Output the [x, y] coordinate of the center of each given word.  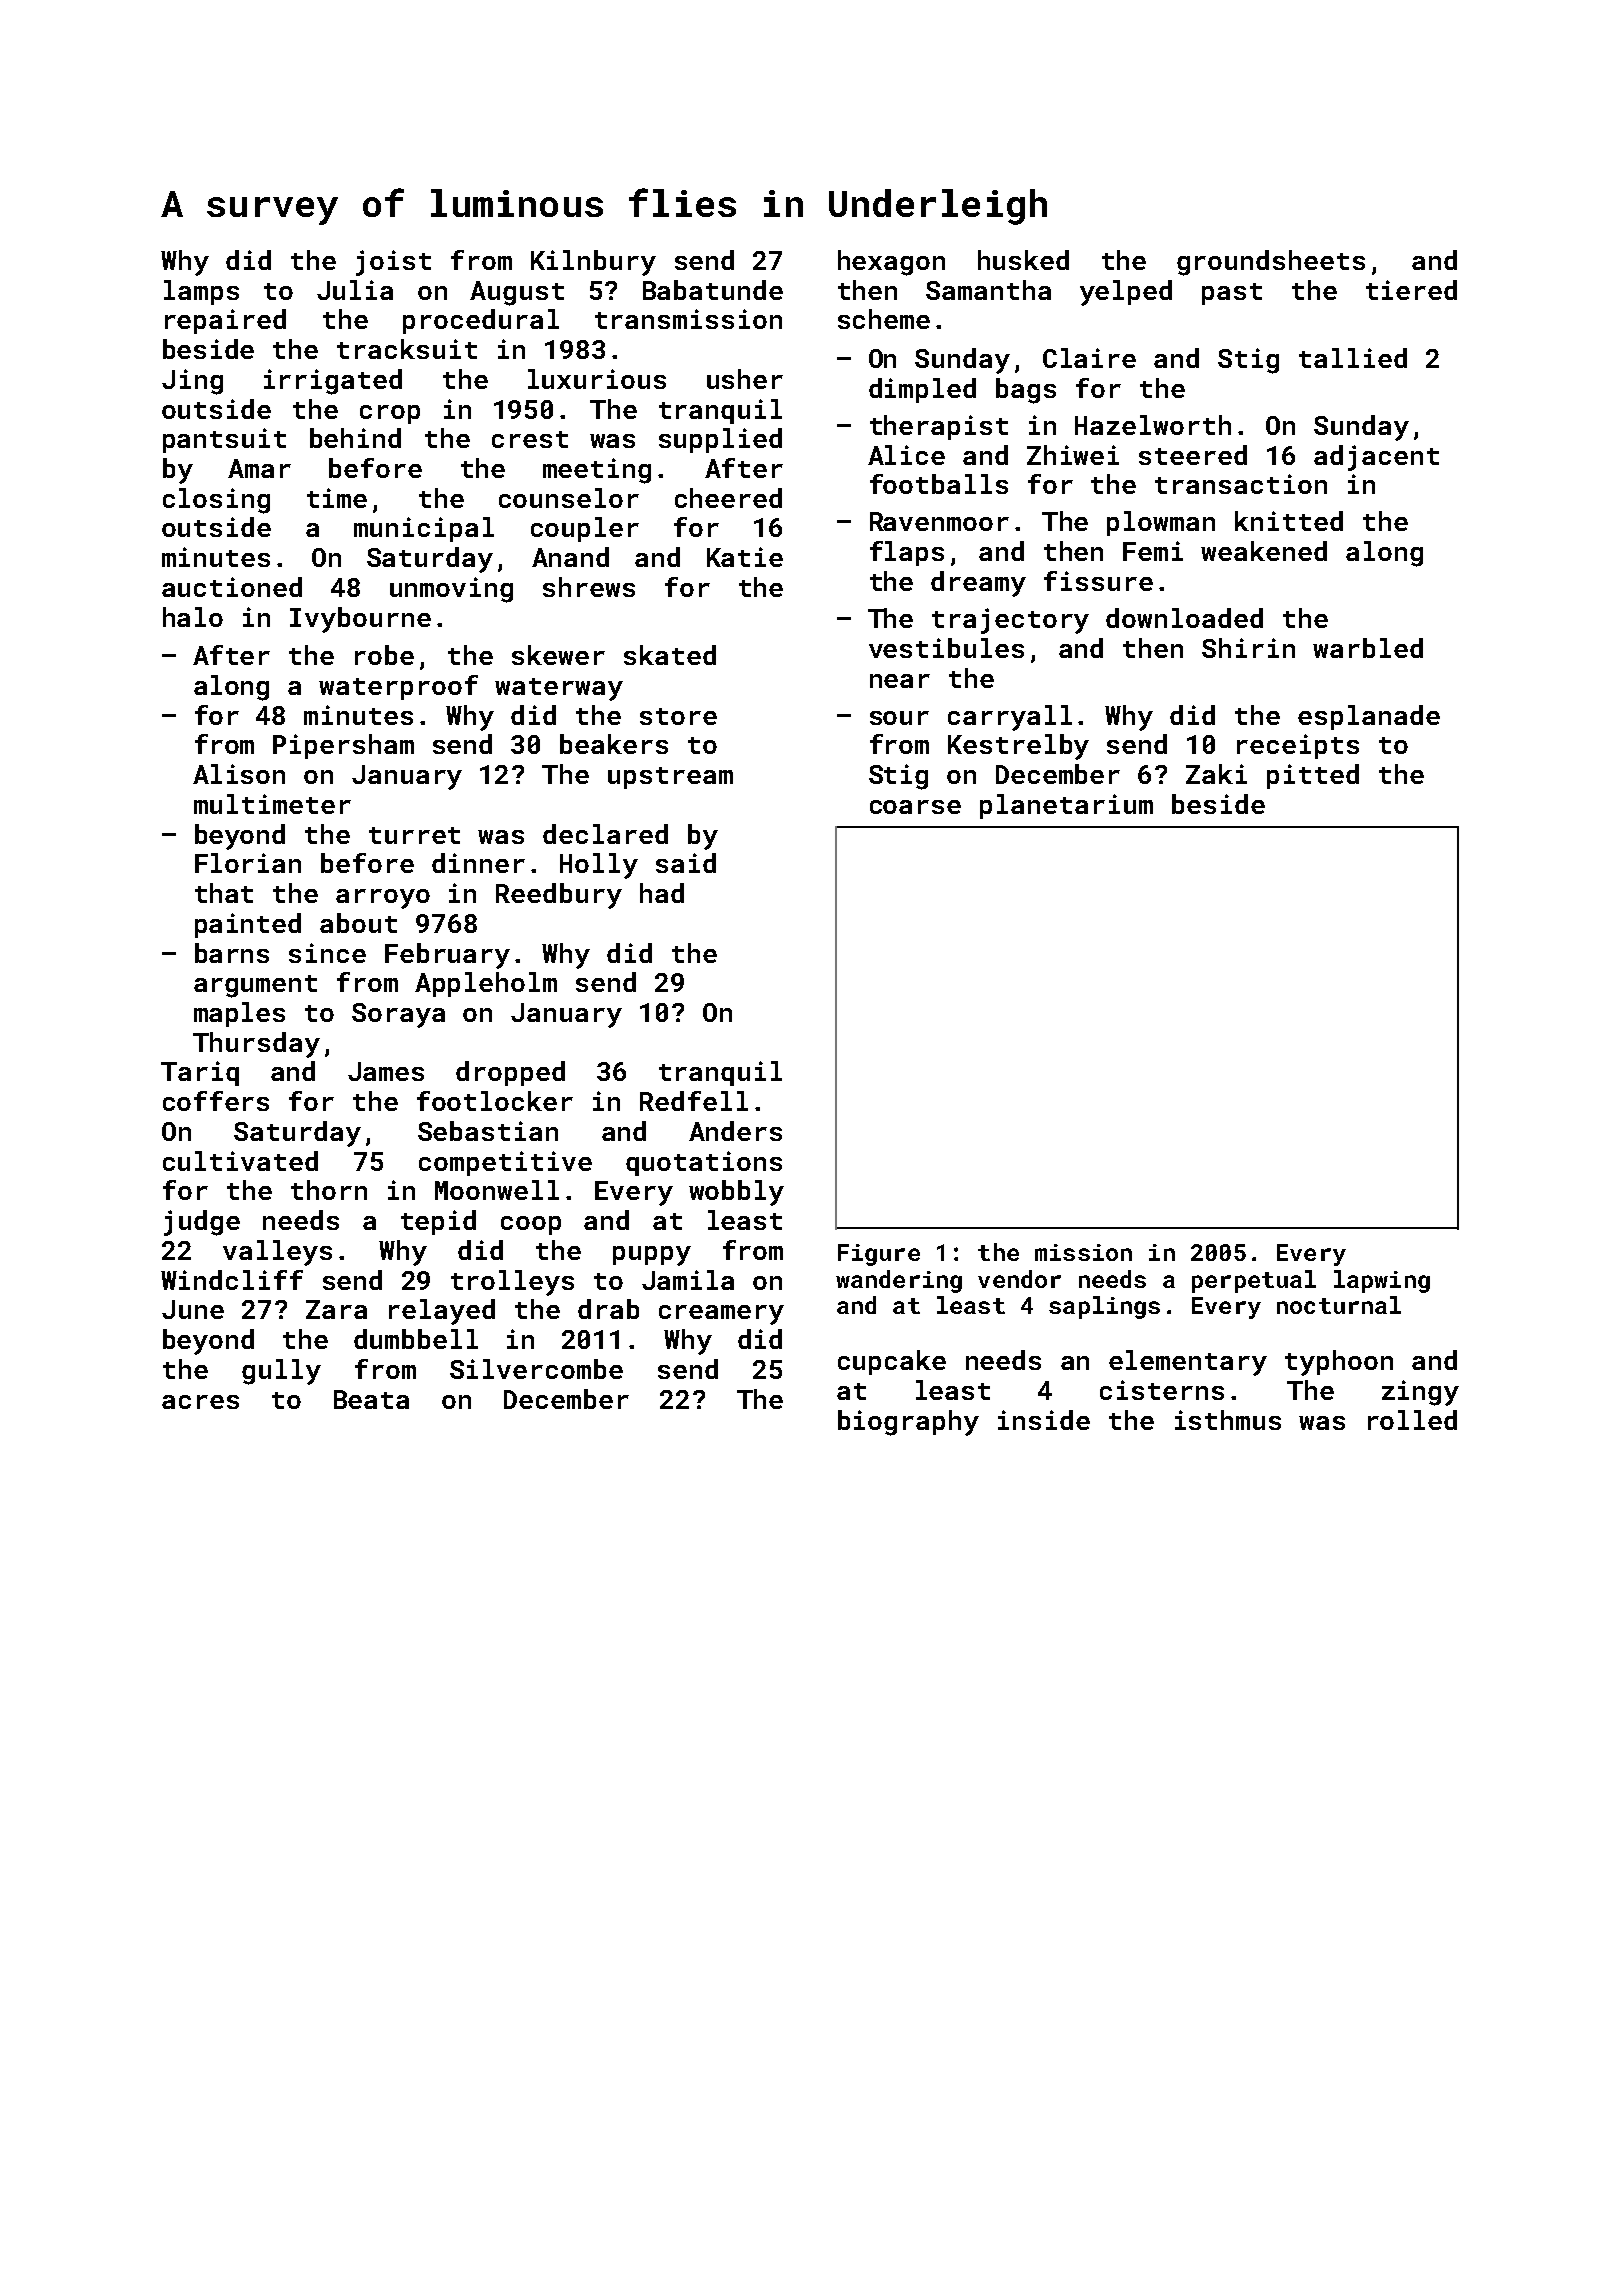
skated [670, 655]
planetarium [1066, 806]
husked [1023, 260]
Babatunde [713, 290]
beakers [614, 744]
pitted [1313, 776]
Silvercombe [536, 1369]
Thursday [256, 1045]
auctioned [232, 587]
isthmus [1228, 1420]
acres [200, 1402]
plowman [1161, 523]
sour [899, 718]
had [662, 893]
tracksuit [407, 349]
